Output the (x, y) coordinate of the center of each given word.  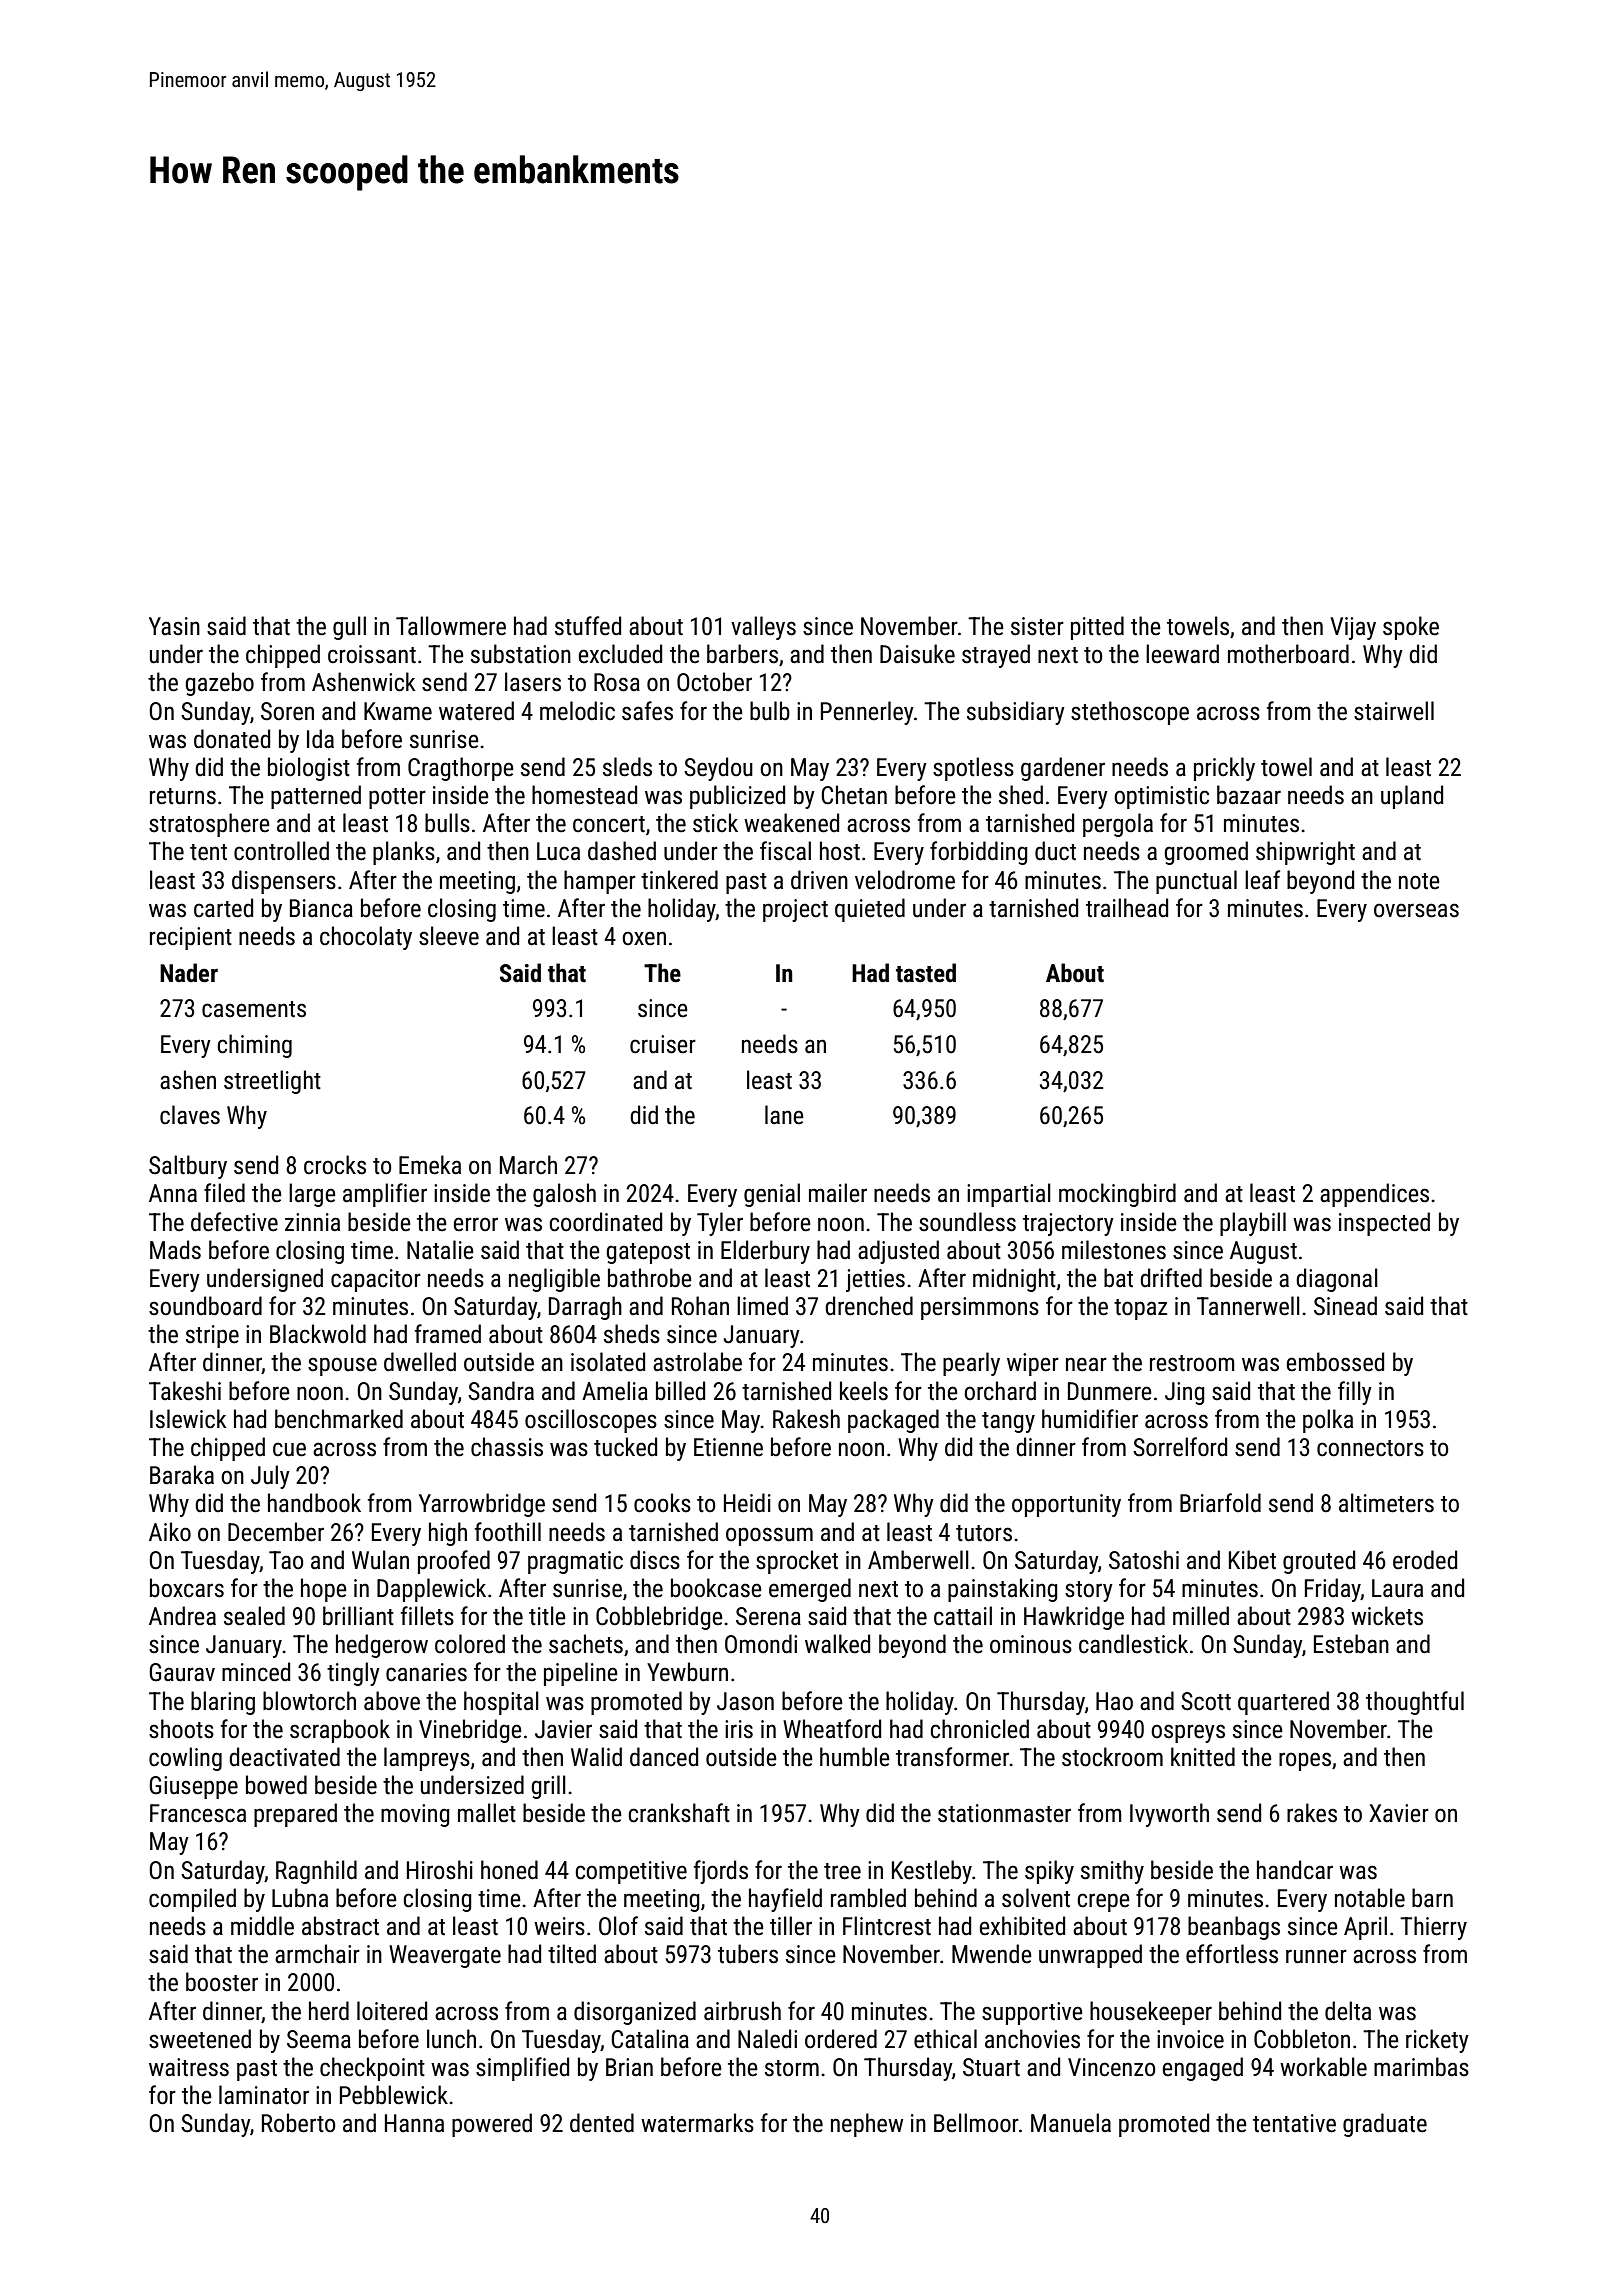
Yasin (174, 626)
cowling (185, 1759)
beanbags (1234, 1928)
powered (492, 2125)
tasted (926, 973)
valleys (763, 628)
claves (190, 1115)
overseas (1416, 910)
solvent (1036, 1898)
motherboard (1288, 654)
